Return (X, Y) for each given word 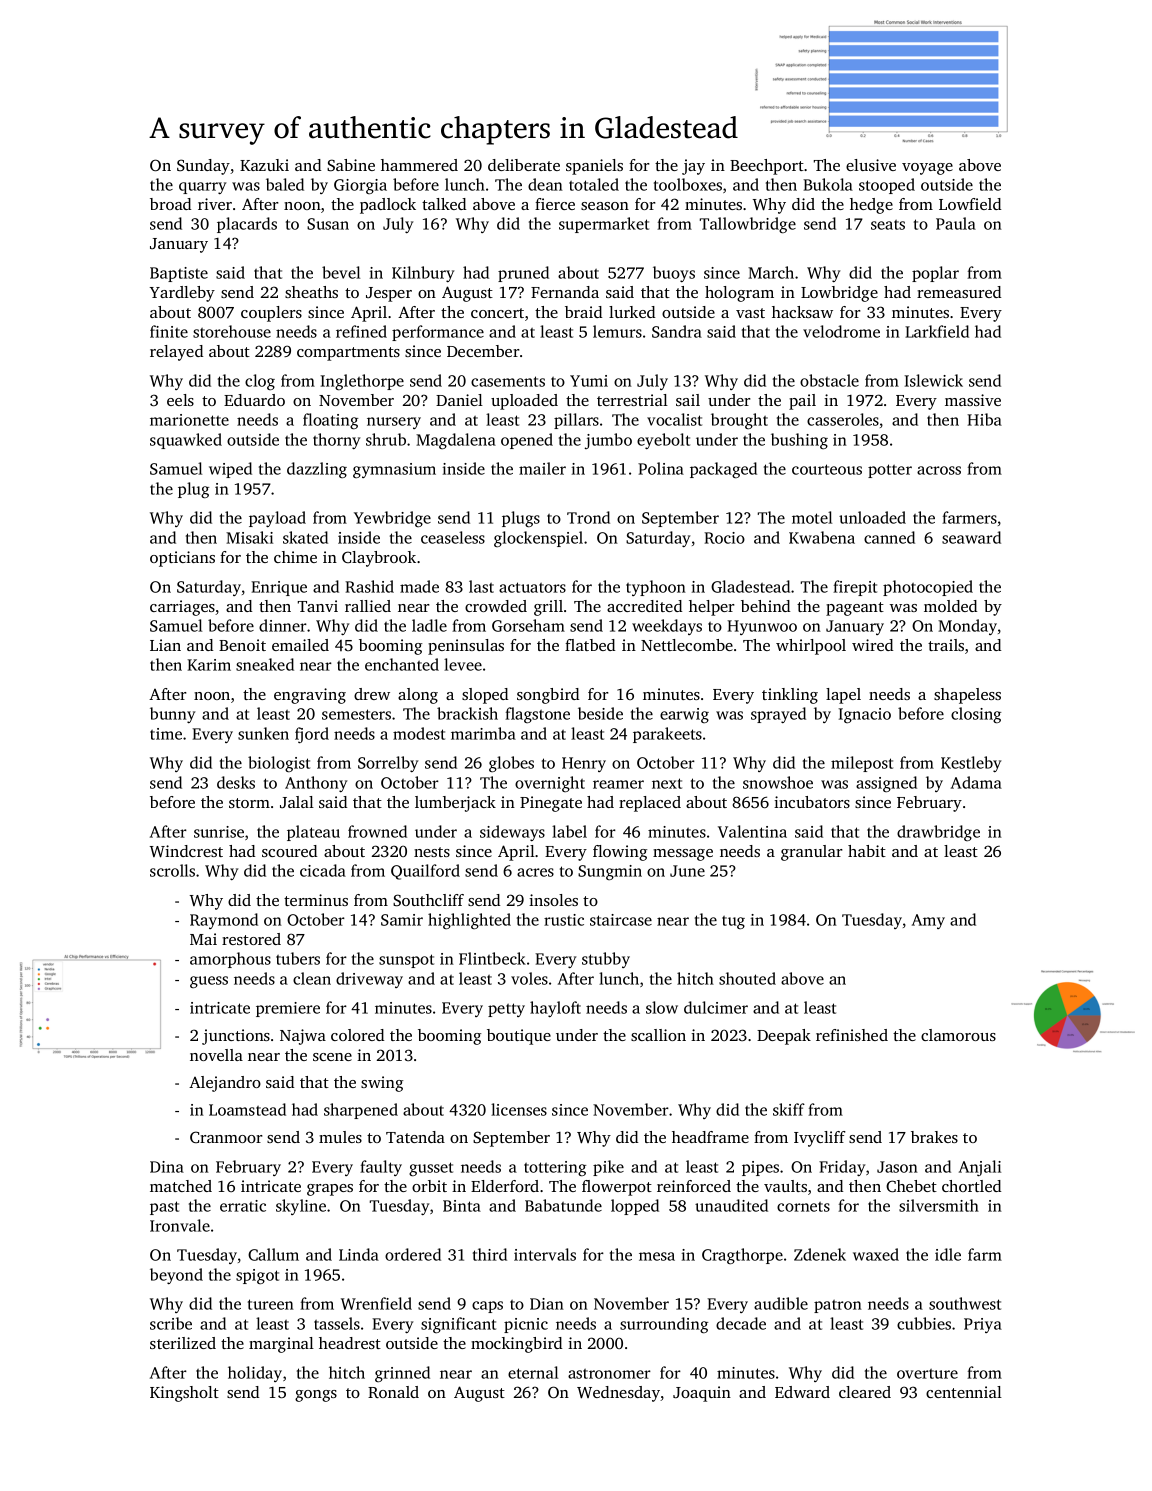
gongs (316, 1396)
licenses (519, 1109)
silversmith (939, 1205)
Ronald (393, 1392)
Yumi (589, 381)
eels (180, 400)
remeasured (959, 292)
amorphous (230, 960)
